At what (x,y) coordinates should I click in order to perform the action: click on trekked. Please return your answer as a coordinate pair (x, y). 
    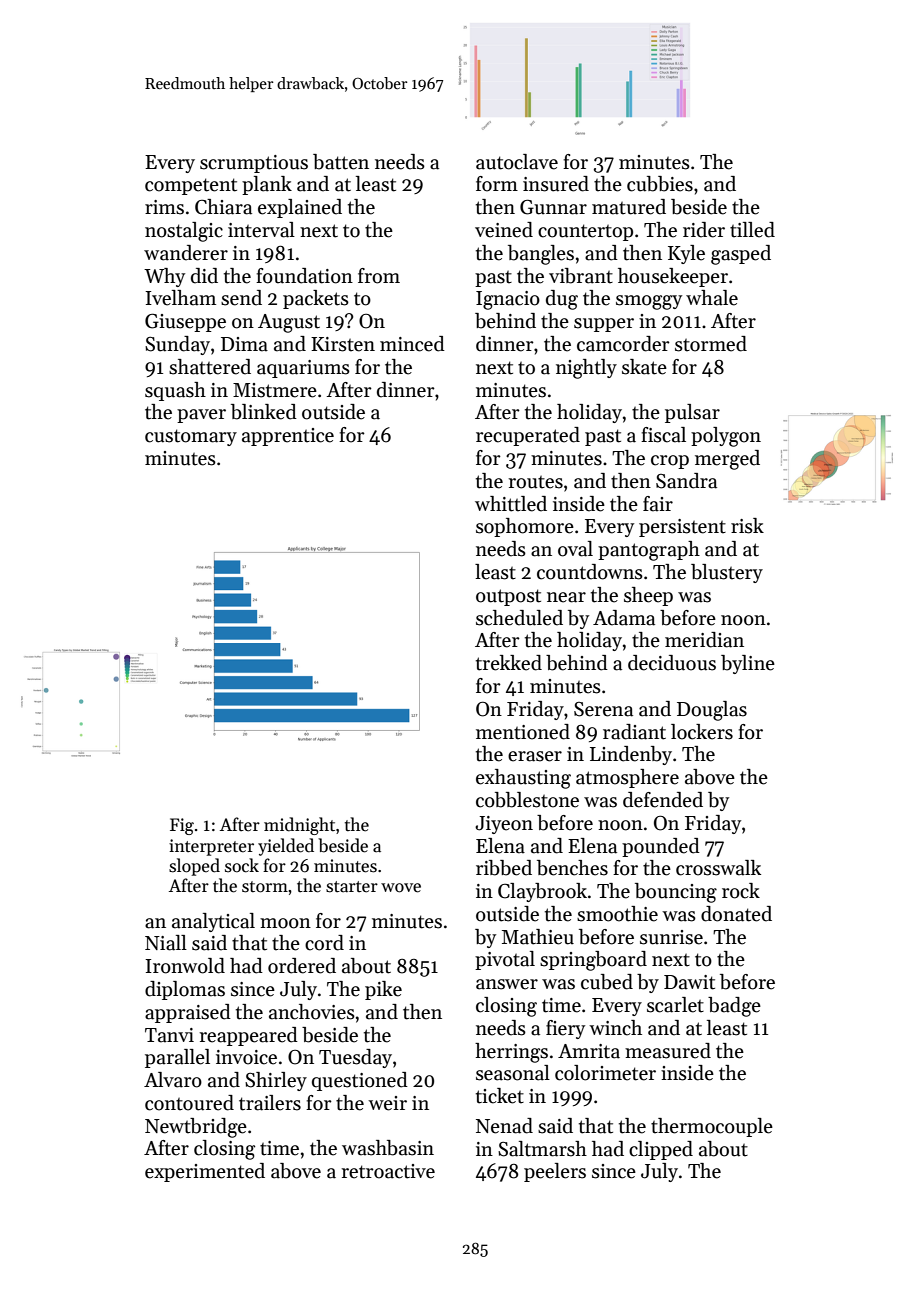
    Looking at the image, I should click on (509, 663).
